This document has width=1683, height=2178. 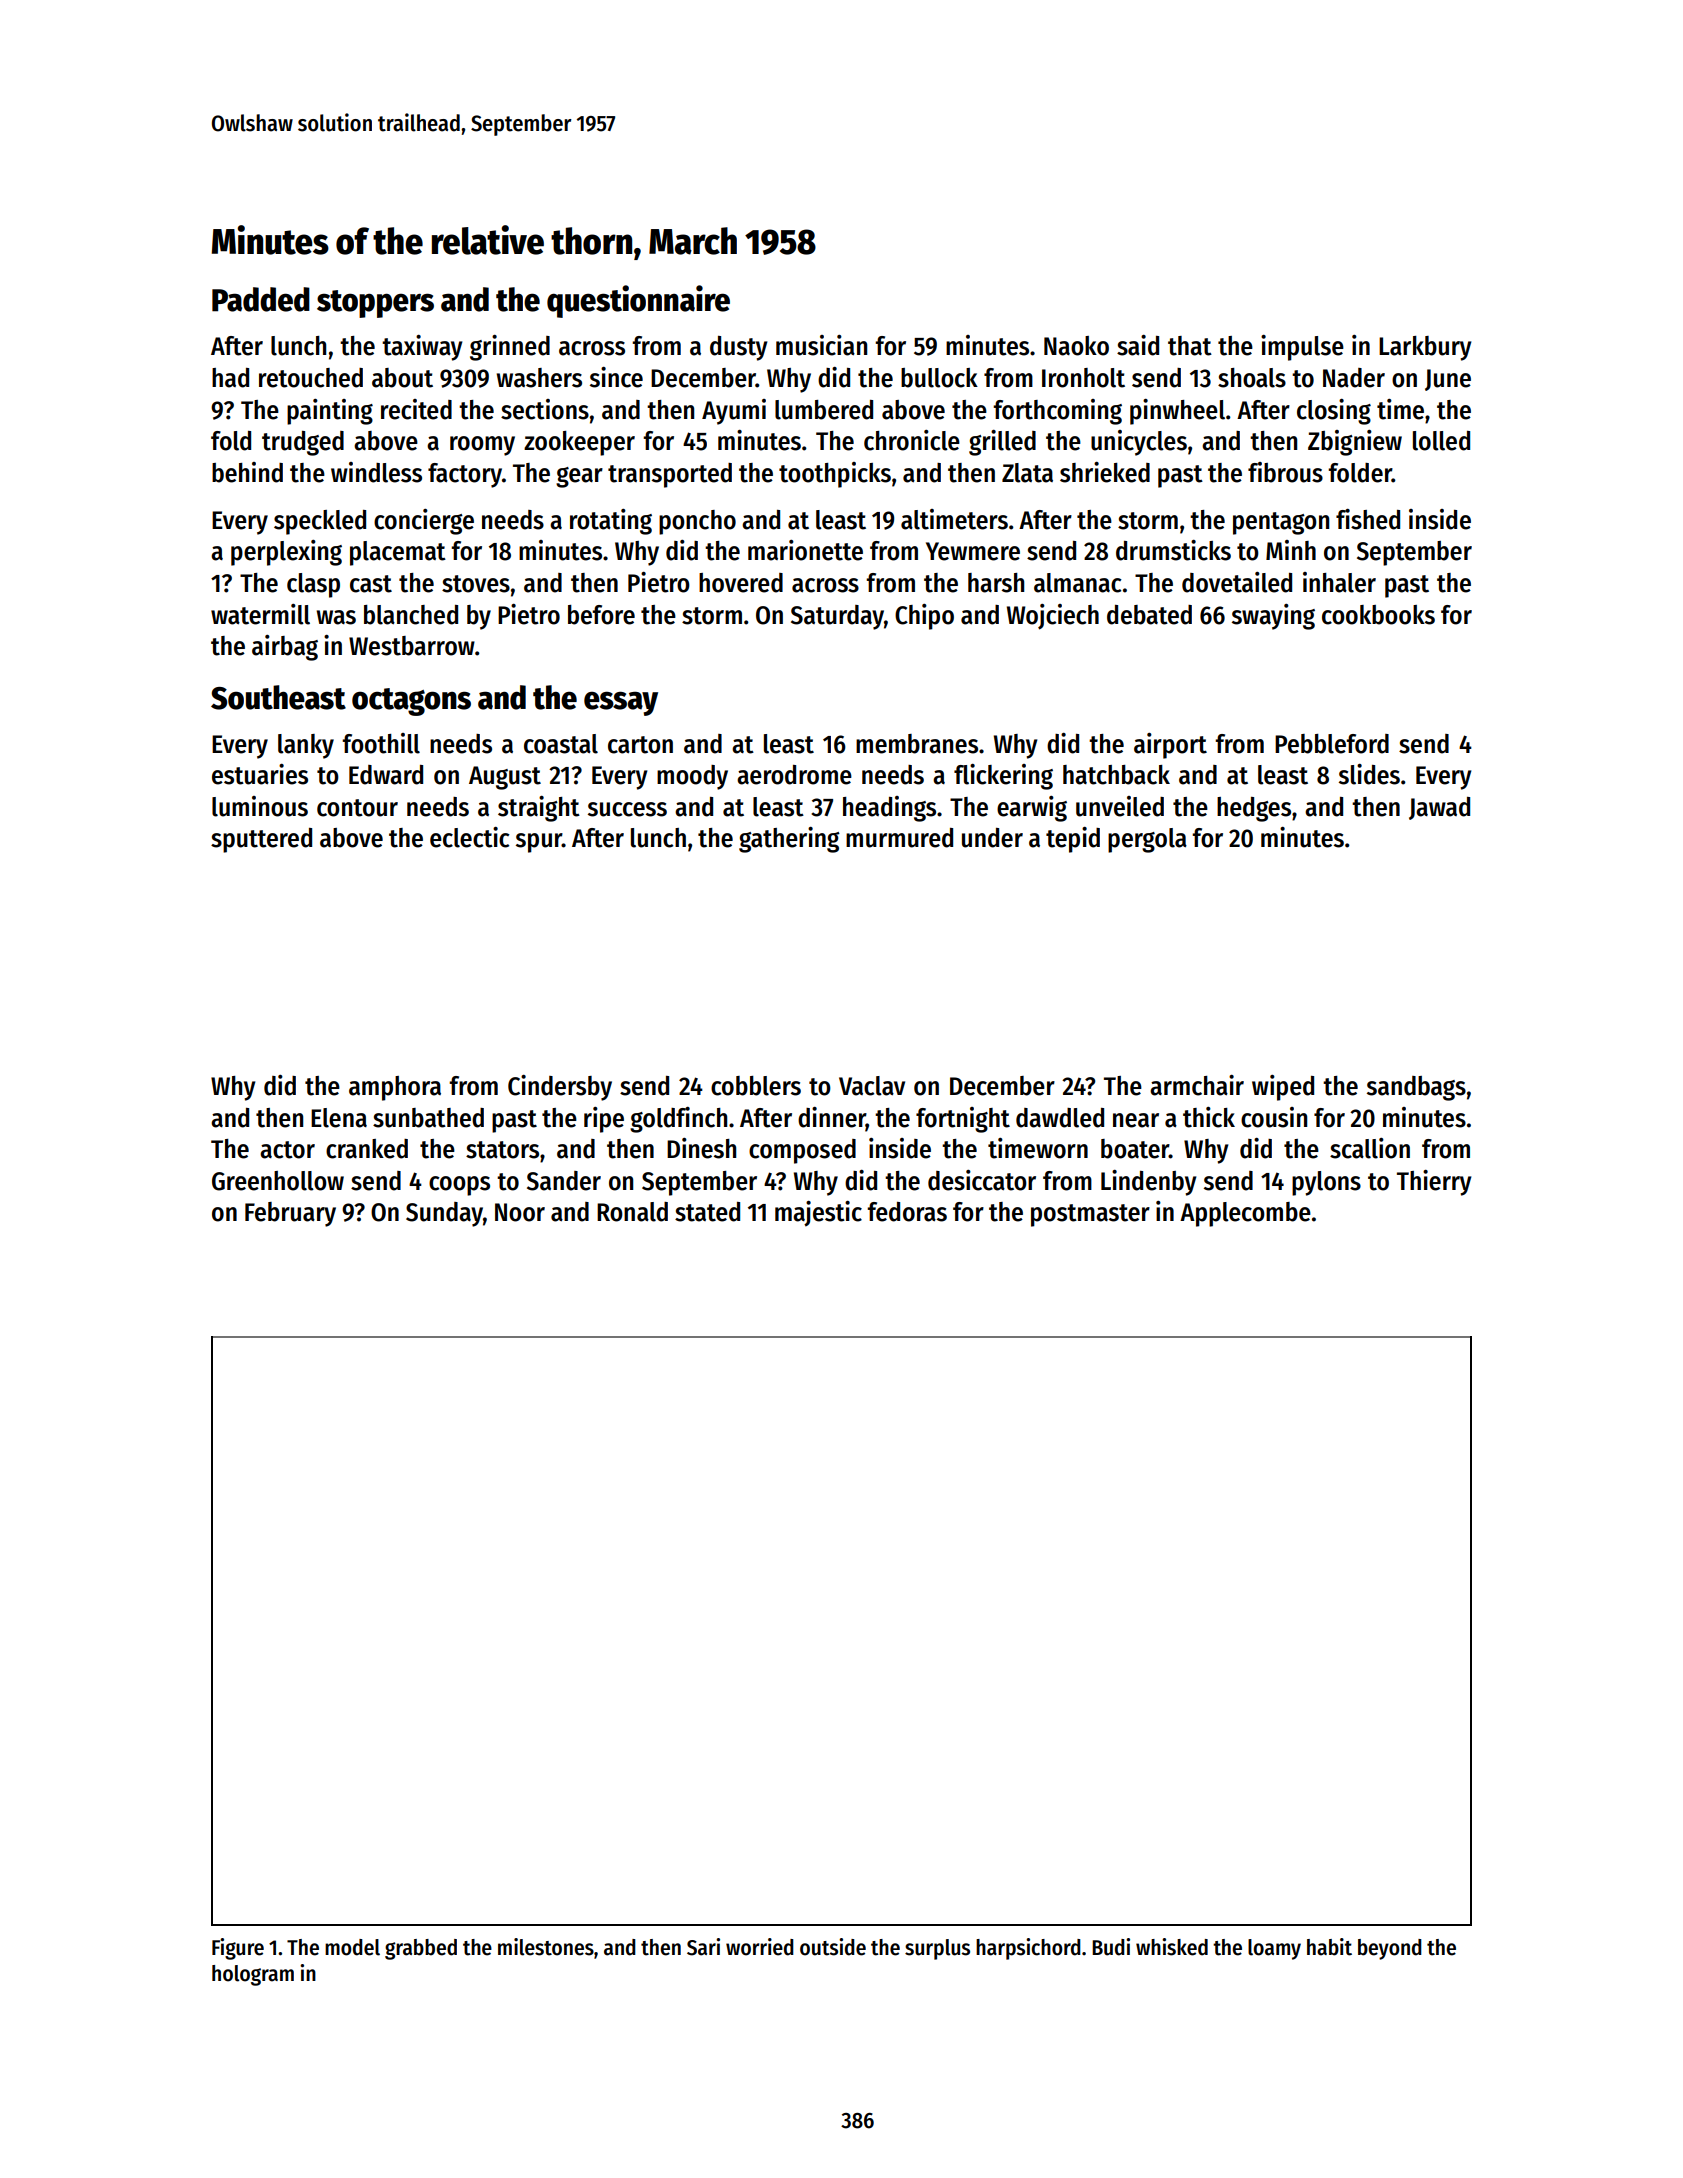 I want to click on postmaster, so click(x=1090, y=1215).
